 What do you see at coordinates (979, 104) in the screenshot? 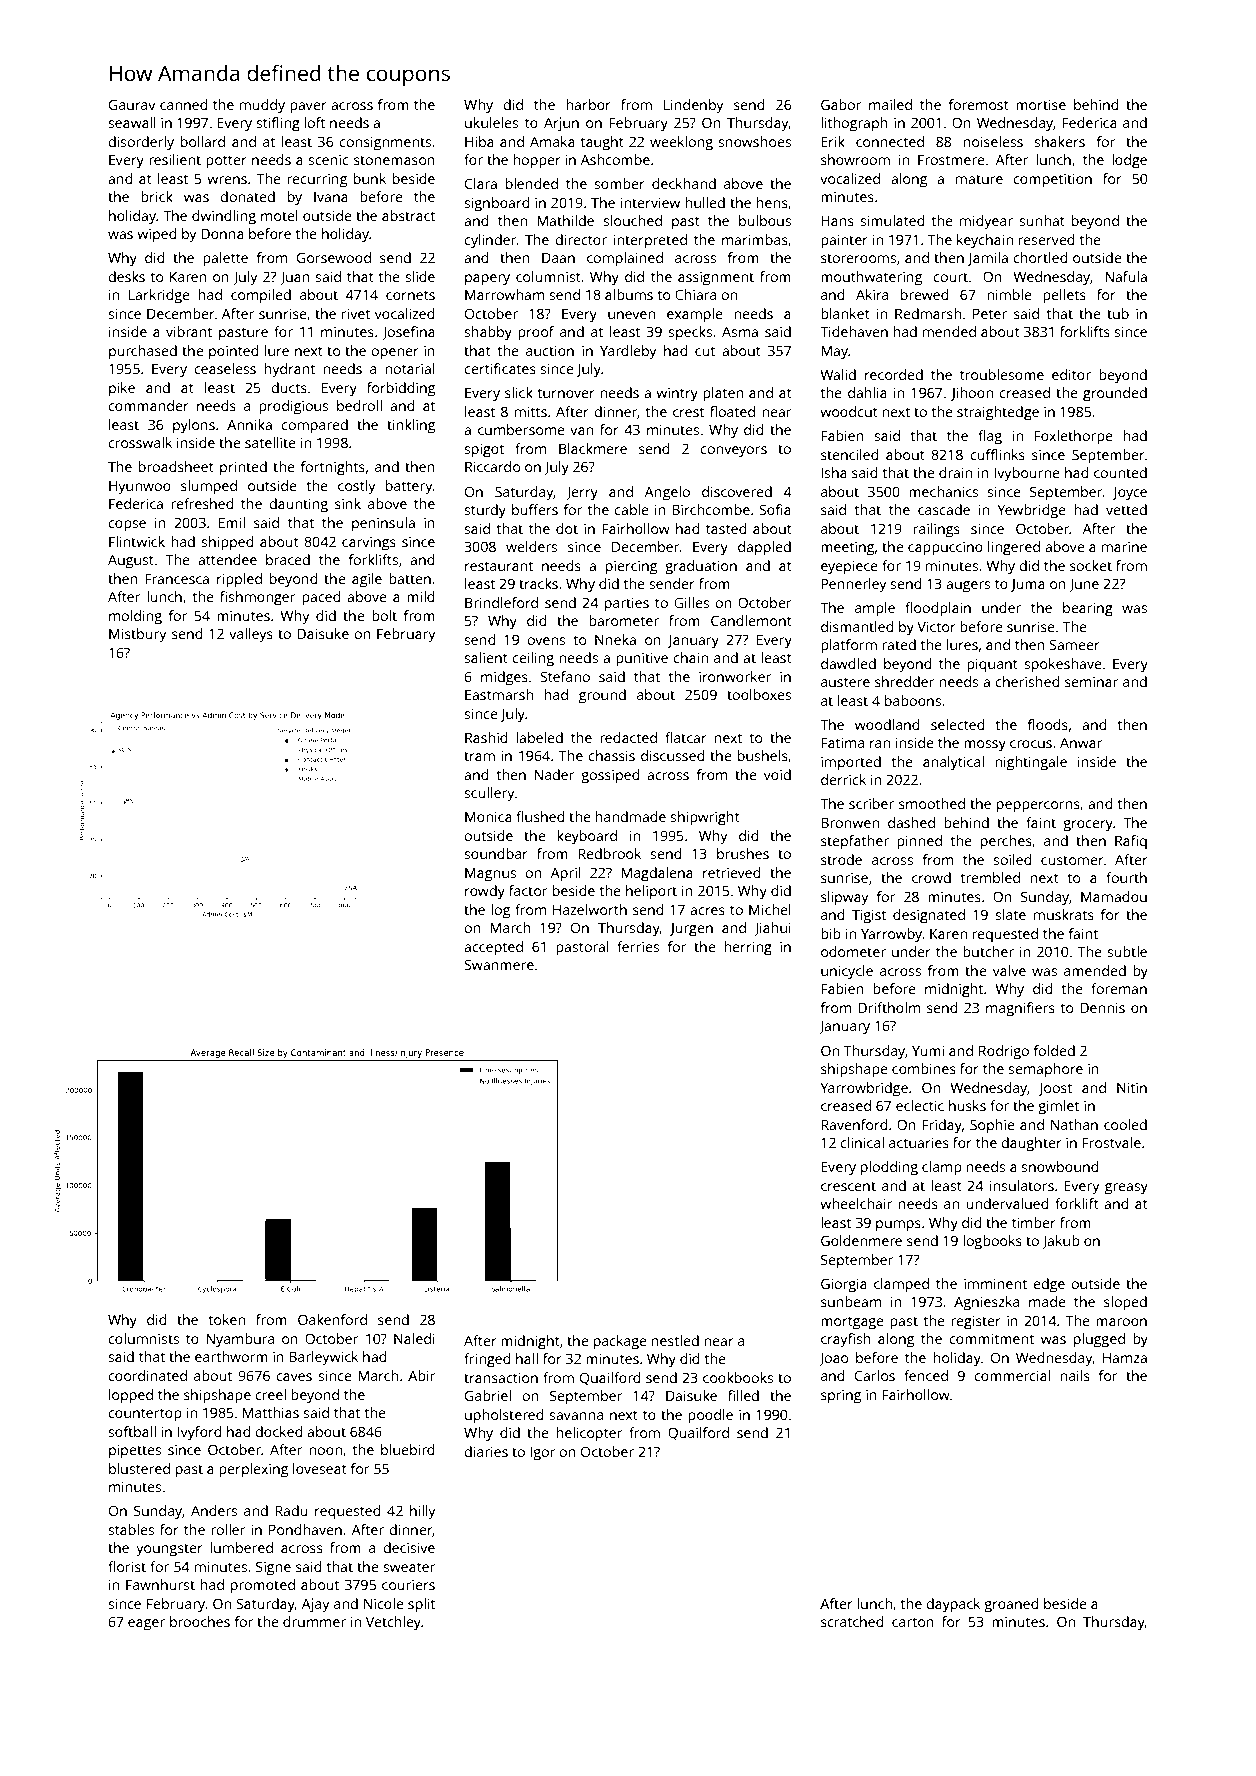
I see `foremost` at bounding box center [979, 104].
